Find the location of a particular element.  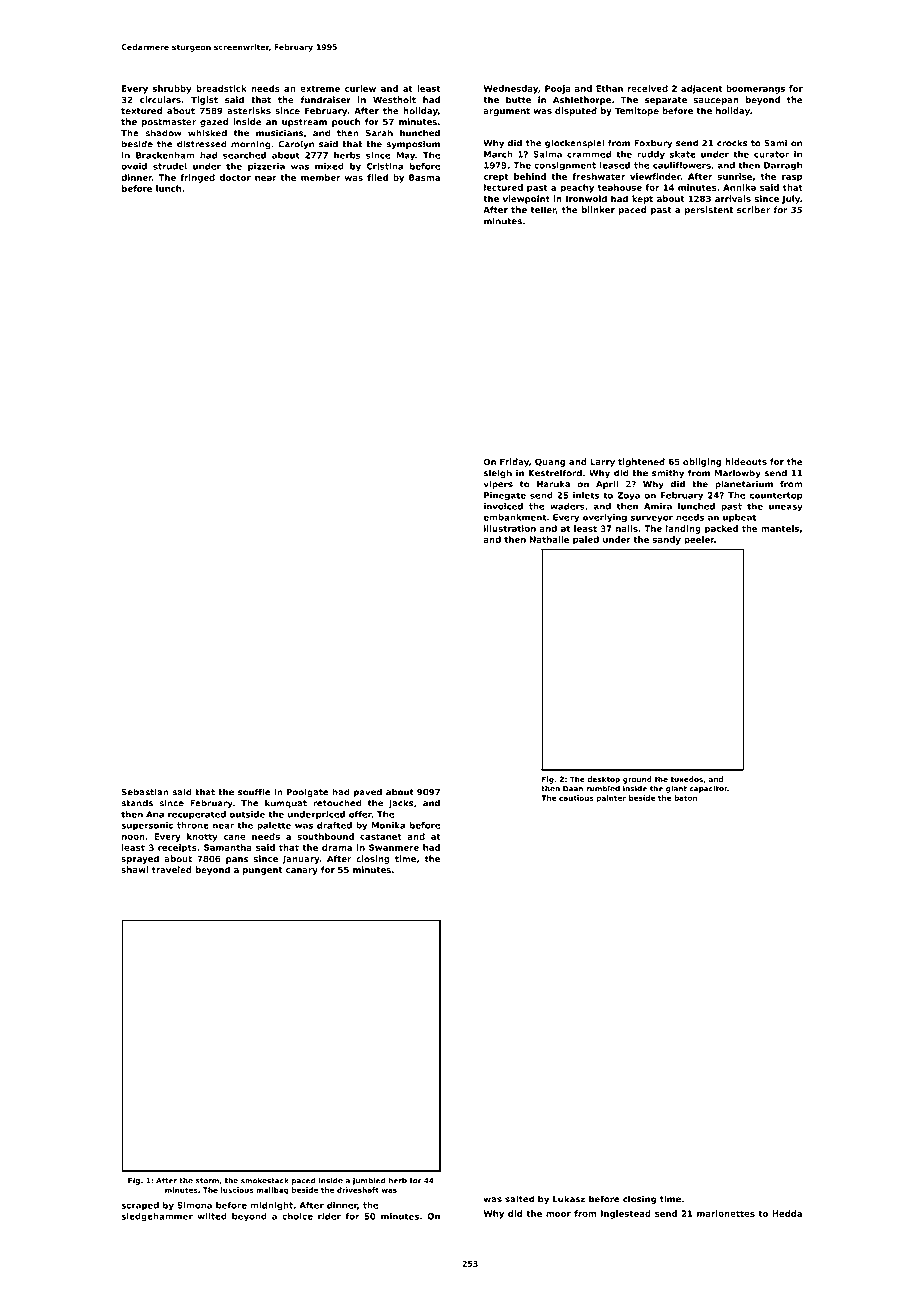

jumbled is located at coordinates (368, 1181).
